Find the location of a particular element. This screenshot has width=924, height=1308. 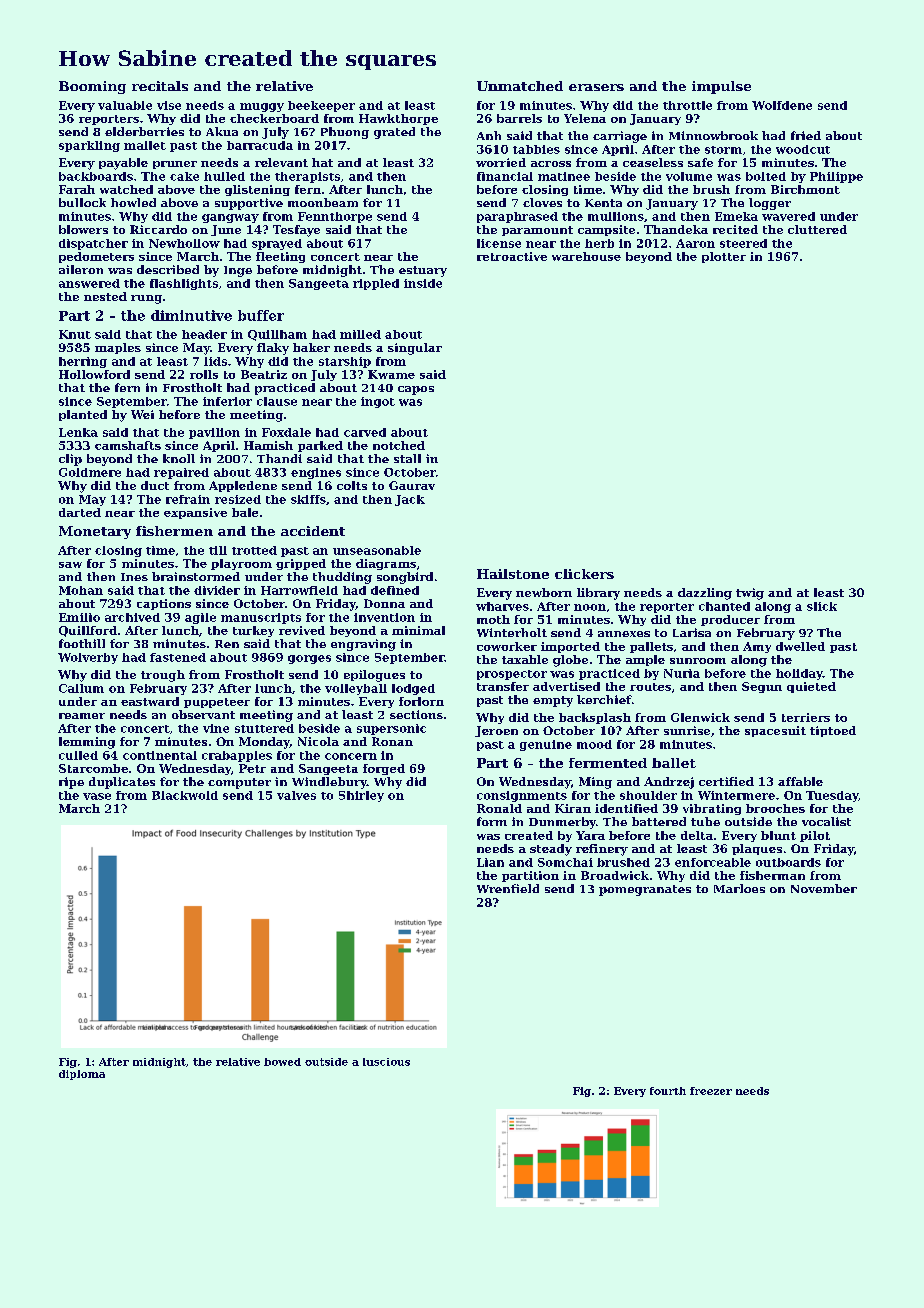

taxable is located at coordinates (525, 659).
